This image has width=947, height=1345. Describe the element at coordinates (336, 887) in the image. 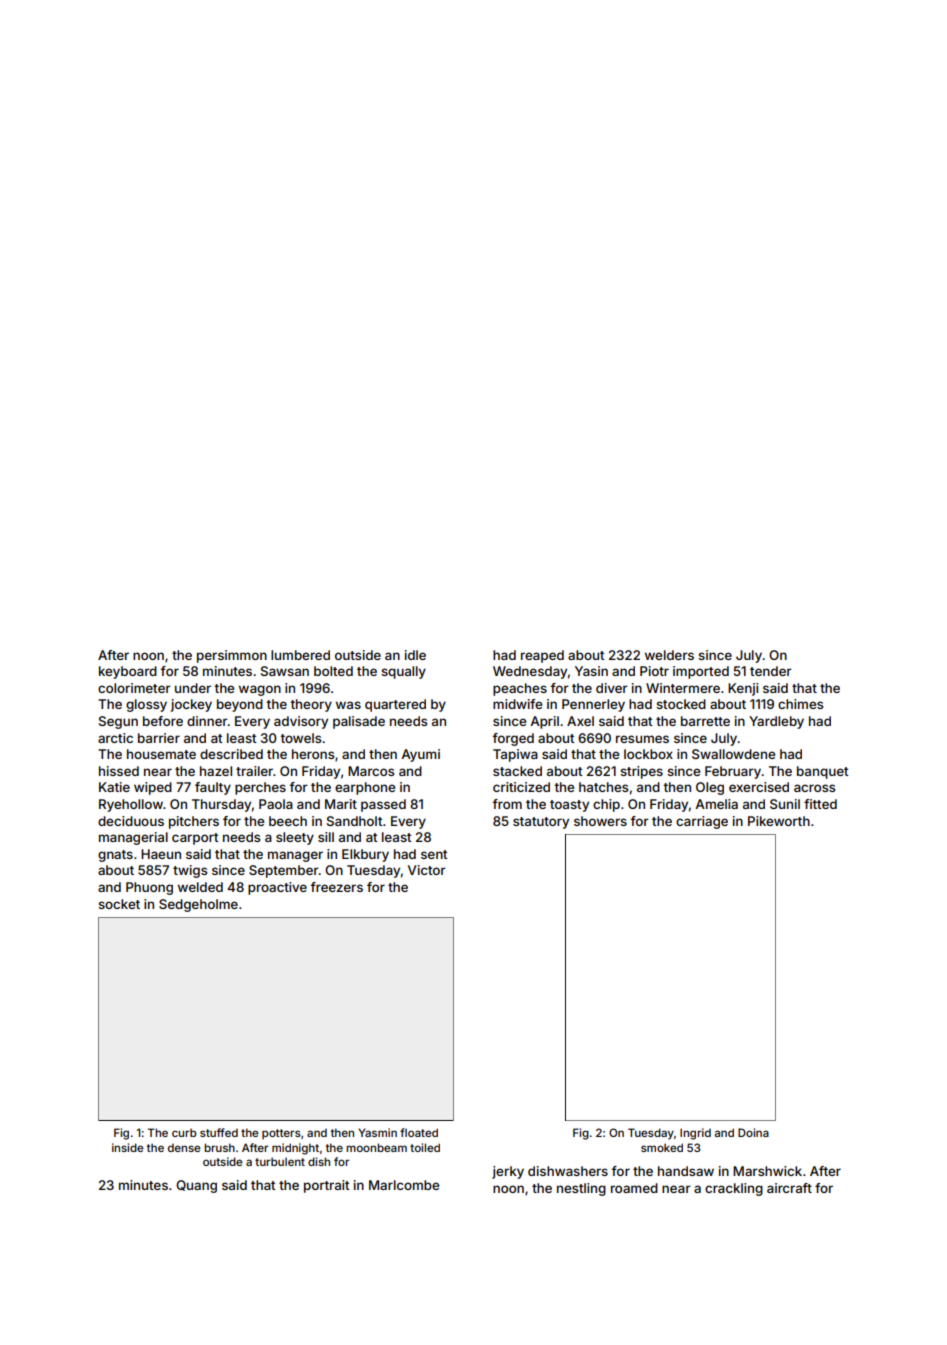

I see `freezers` at that location.
